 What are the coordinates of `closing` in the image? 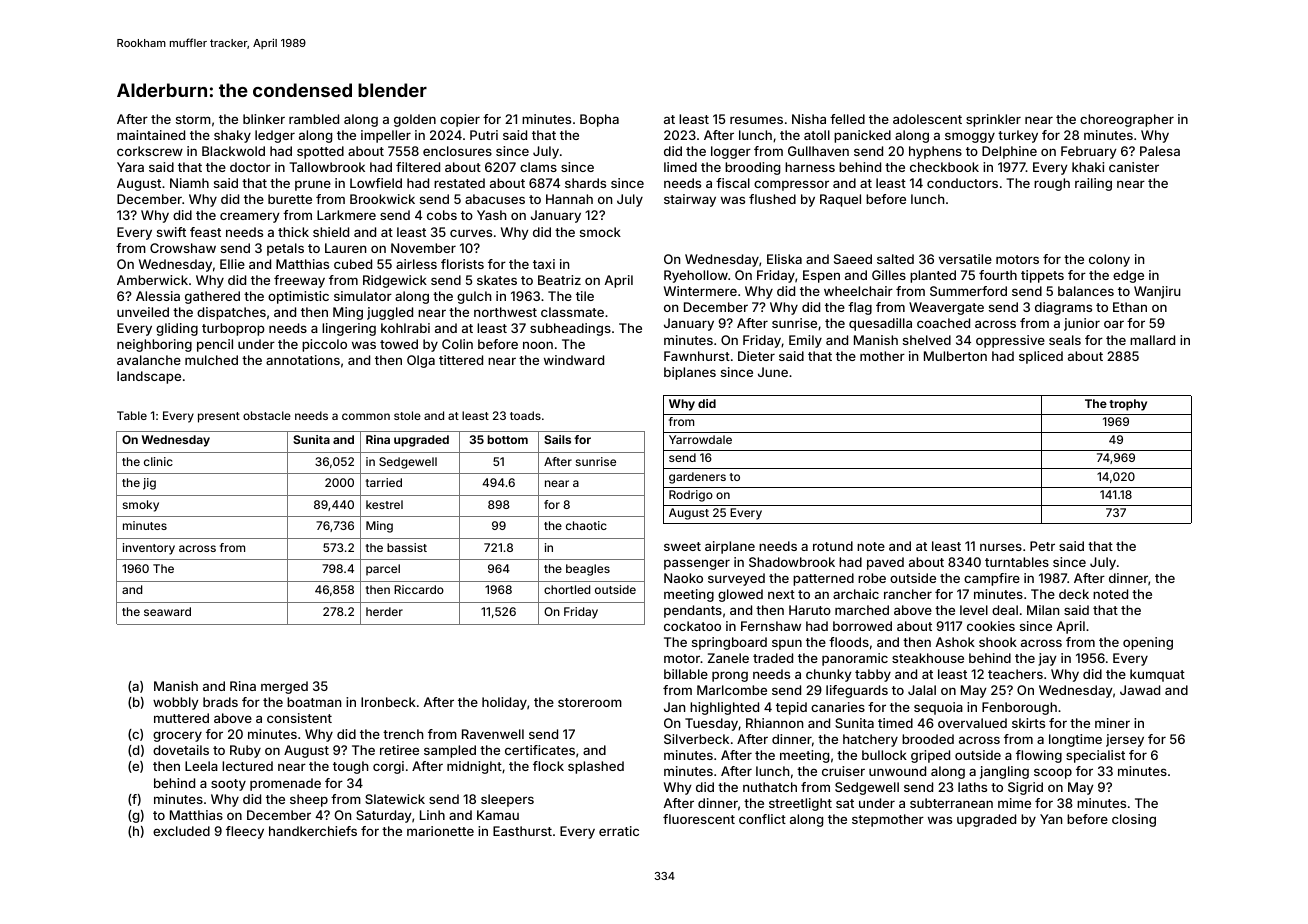 It's located at (1134, 820).
